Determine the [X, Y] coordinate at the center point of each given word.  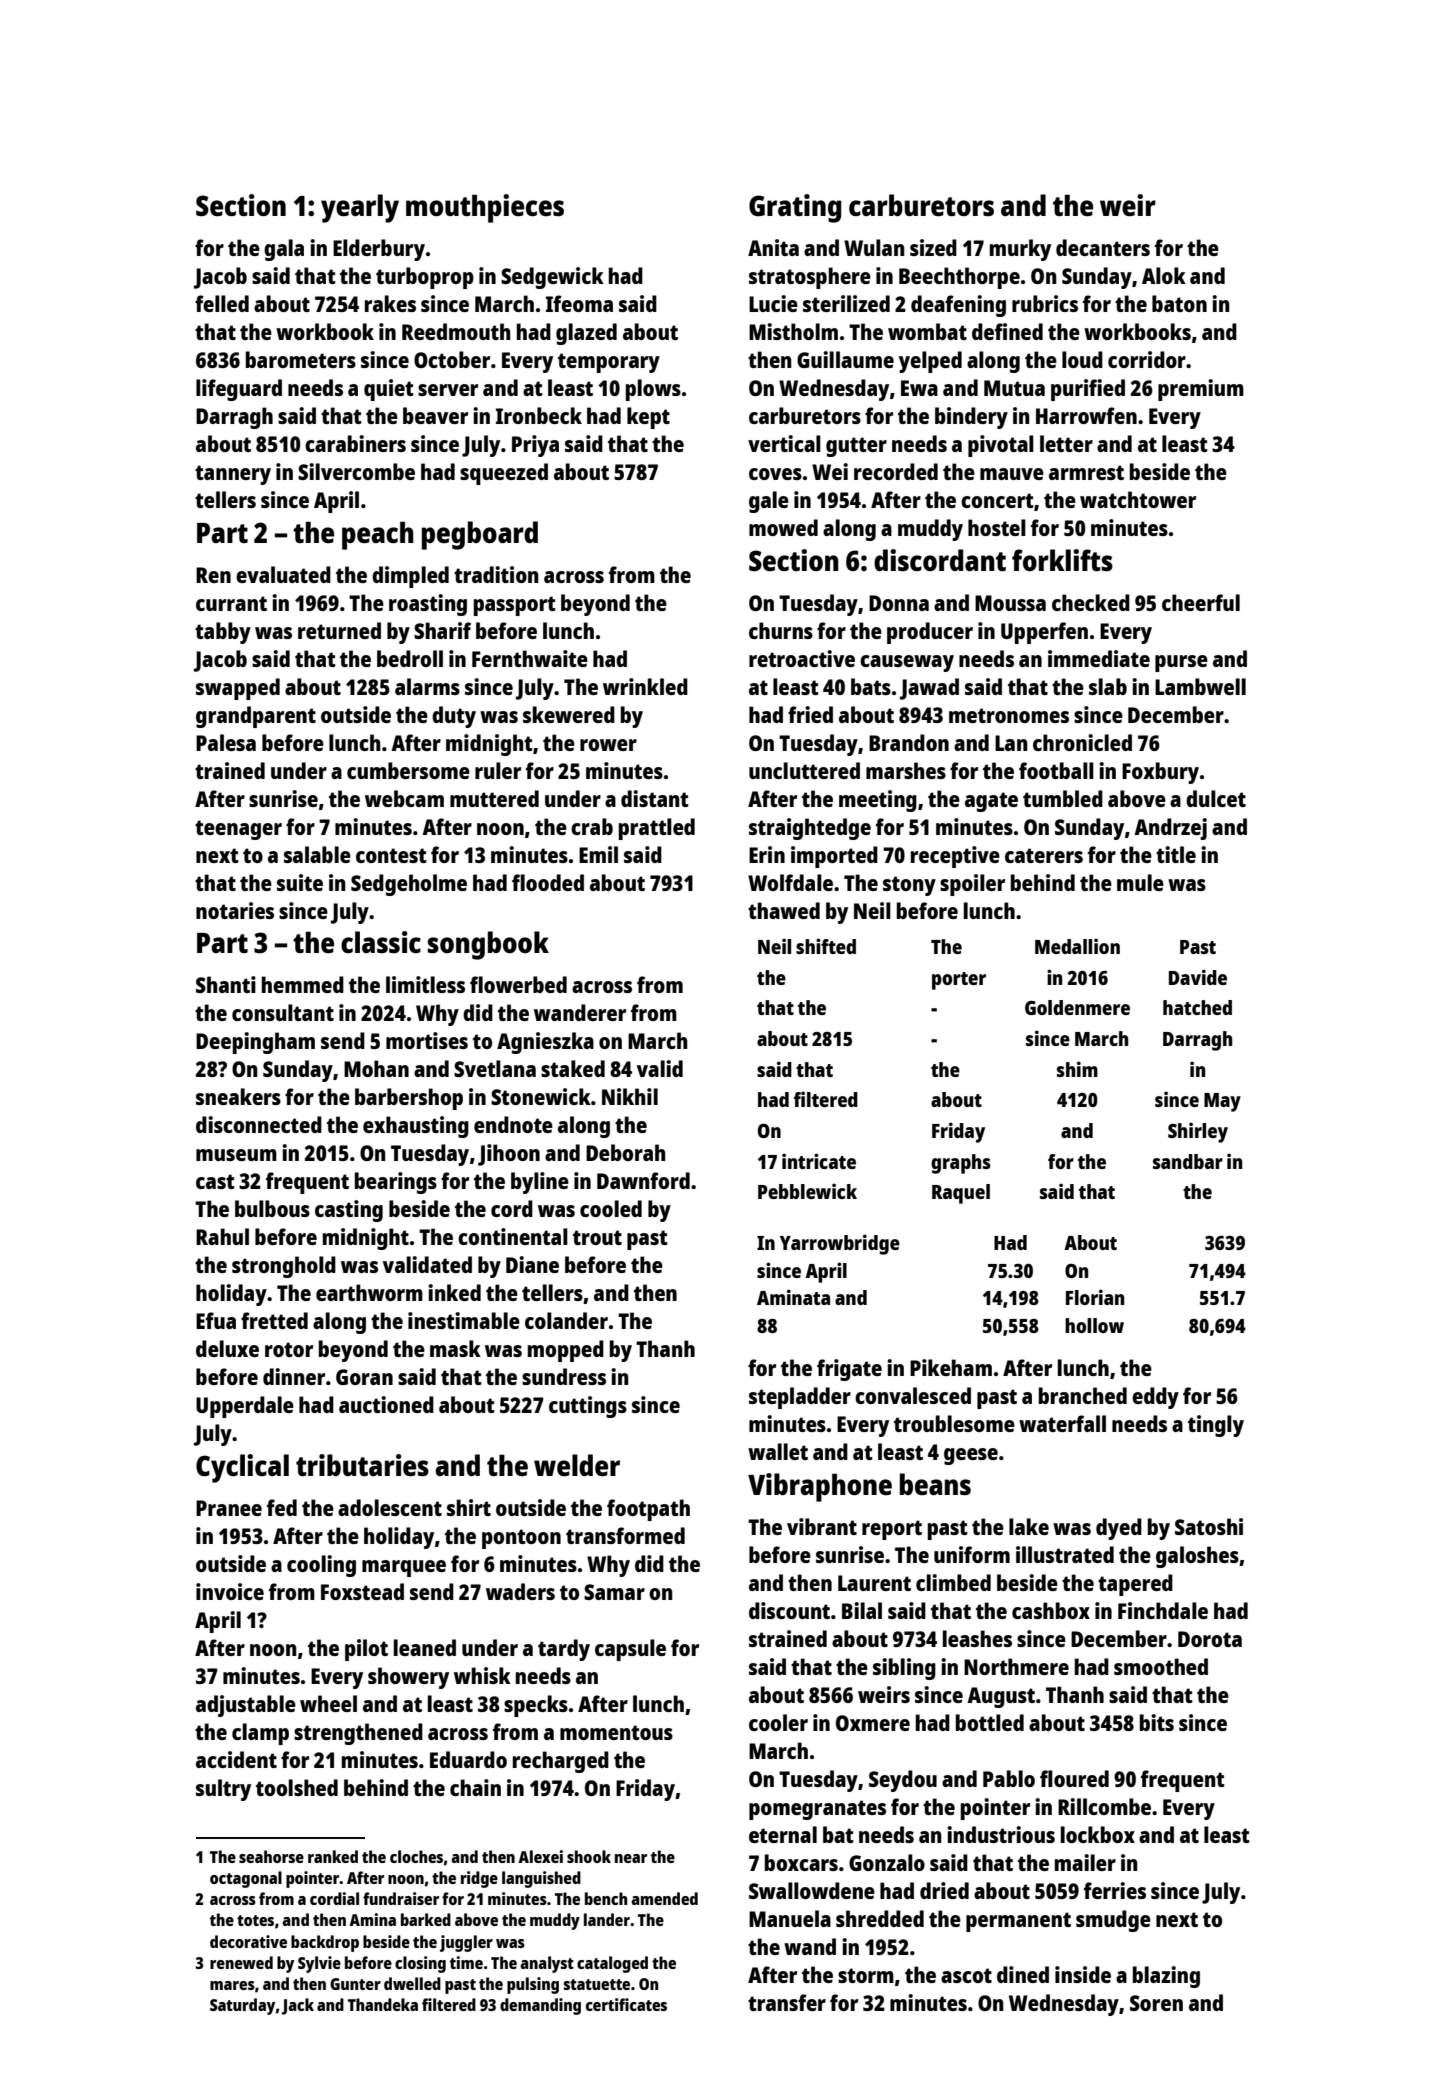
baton [1179, 303]
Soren [1156, 2003]
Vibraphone [820, 1487]
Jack [298, 2006]
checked [1091, 602]
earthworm [369, 1292]
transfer [787, 2002]
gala [284, 250]
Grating [795, 208]
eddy [1155, 1398]
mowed [783, 527]
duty [454, 717]
